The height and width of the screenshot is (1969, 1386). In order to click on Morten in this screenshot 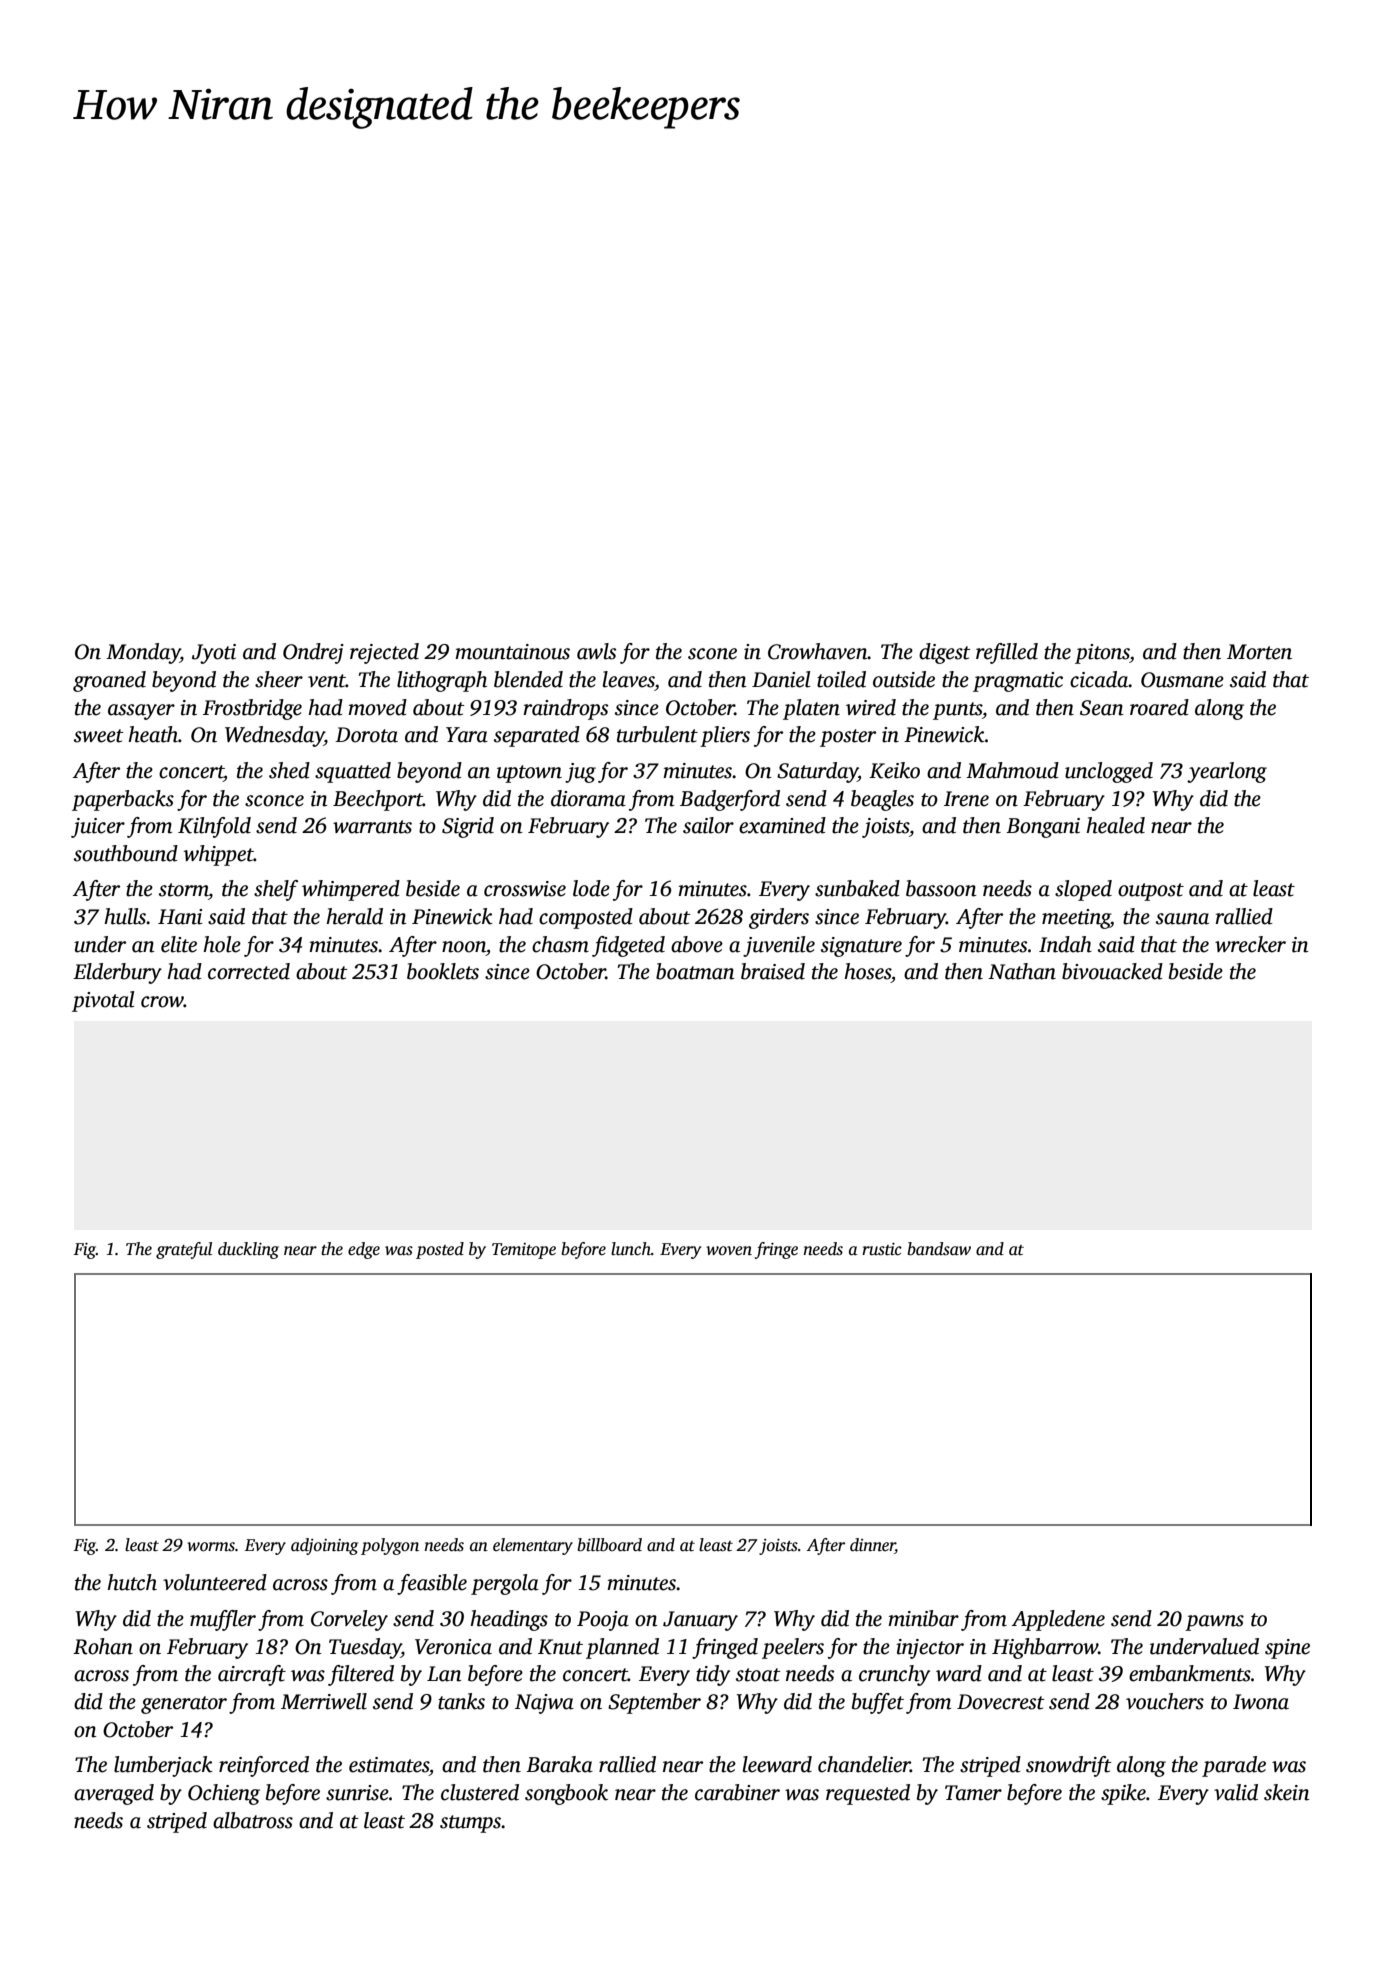, I will do `click(1259, 652)`.
